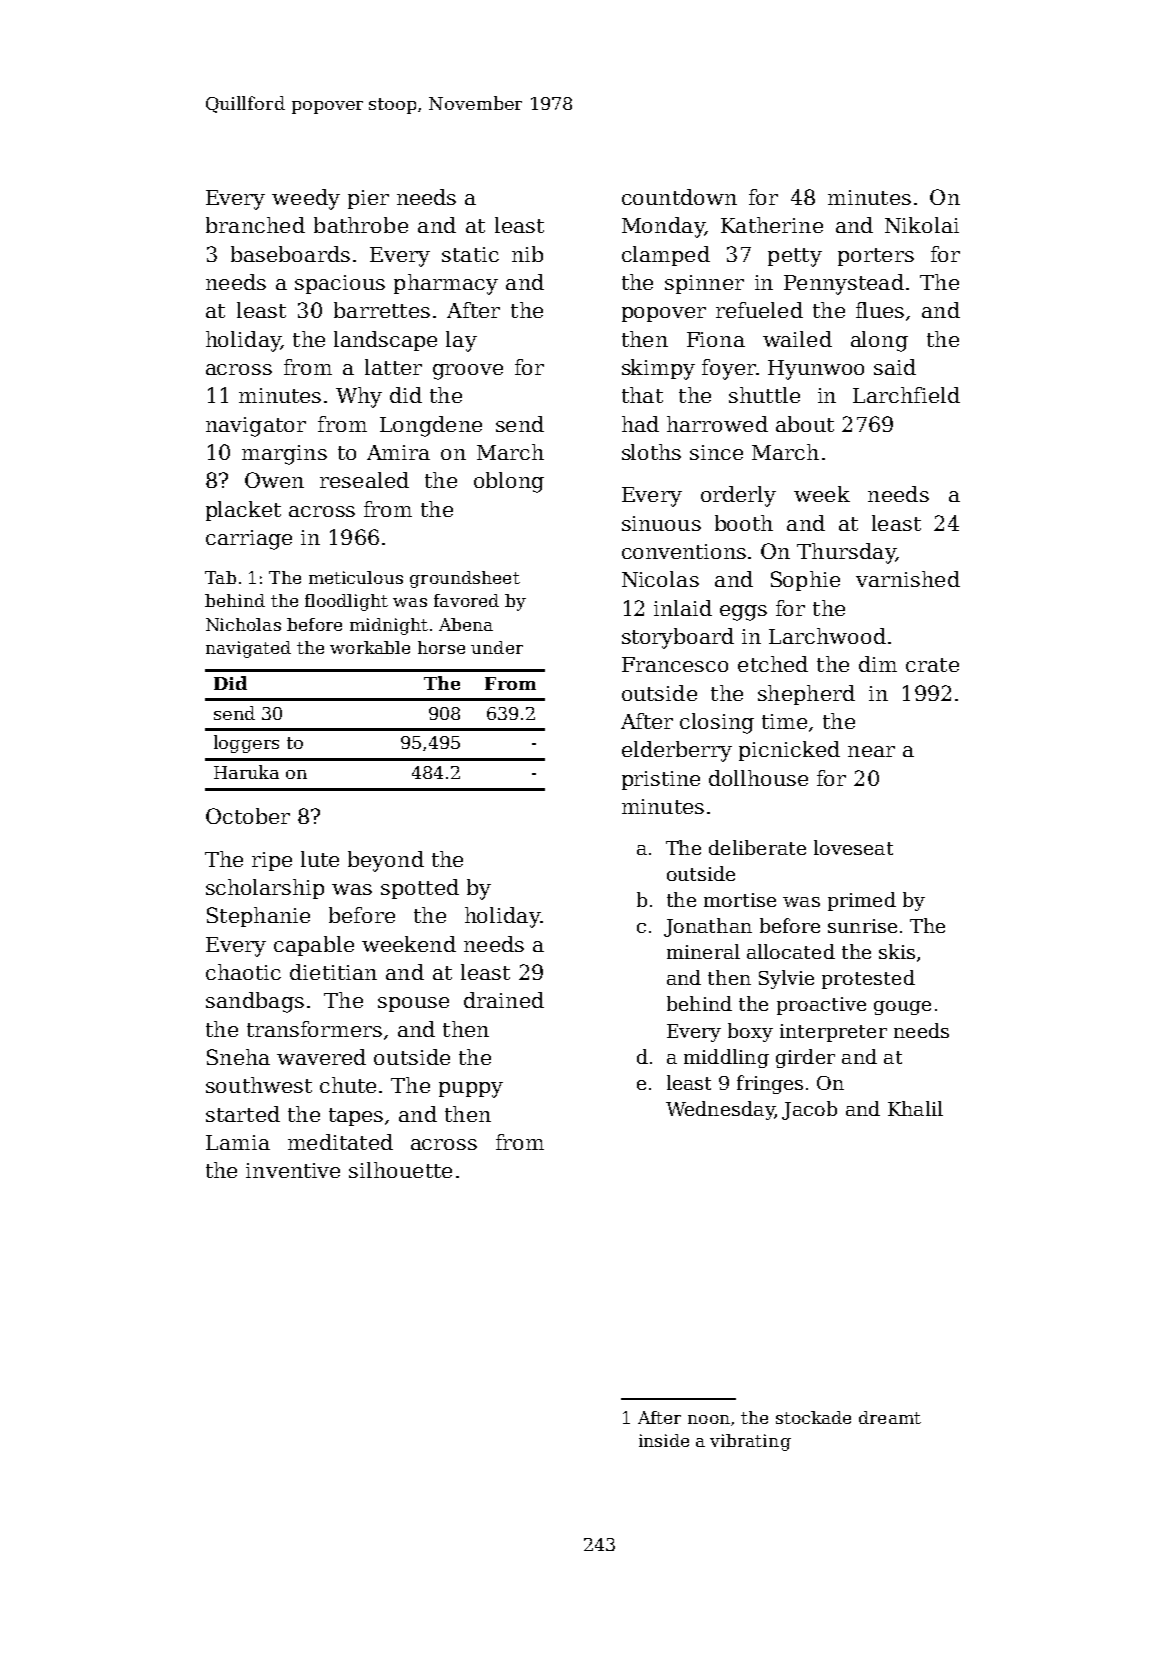 The height and width of the screenshot is (1654, 1165). What do you see at coordinates (471, 1090) in the screenshot?
I see `puppy` at bounding box center [471, 1090].
